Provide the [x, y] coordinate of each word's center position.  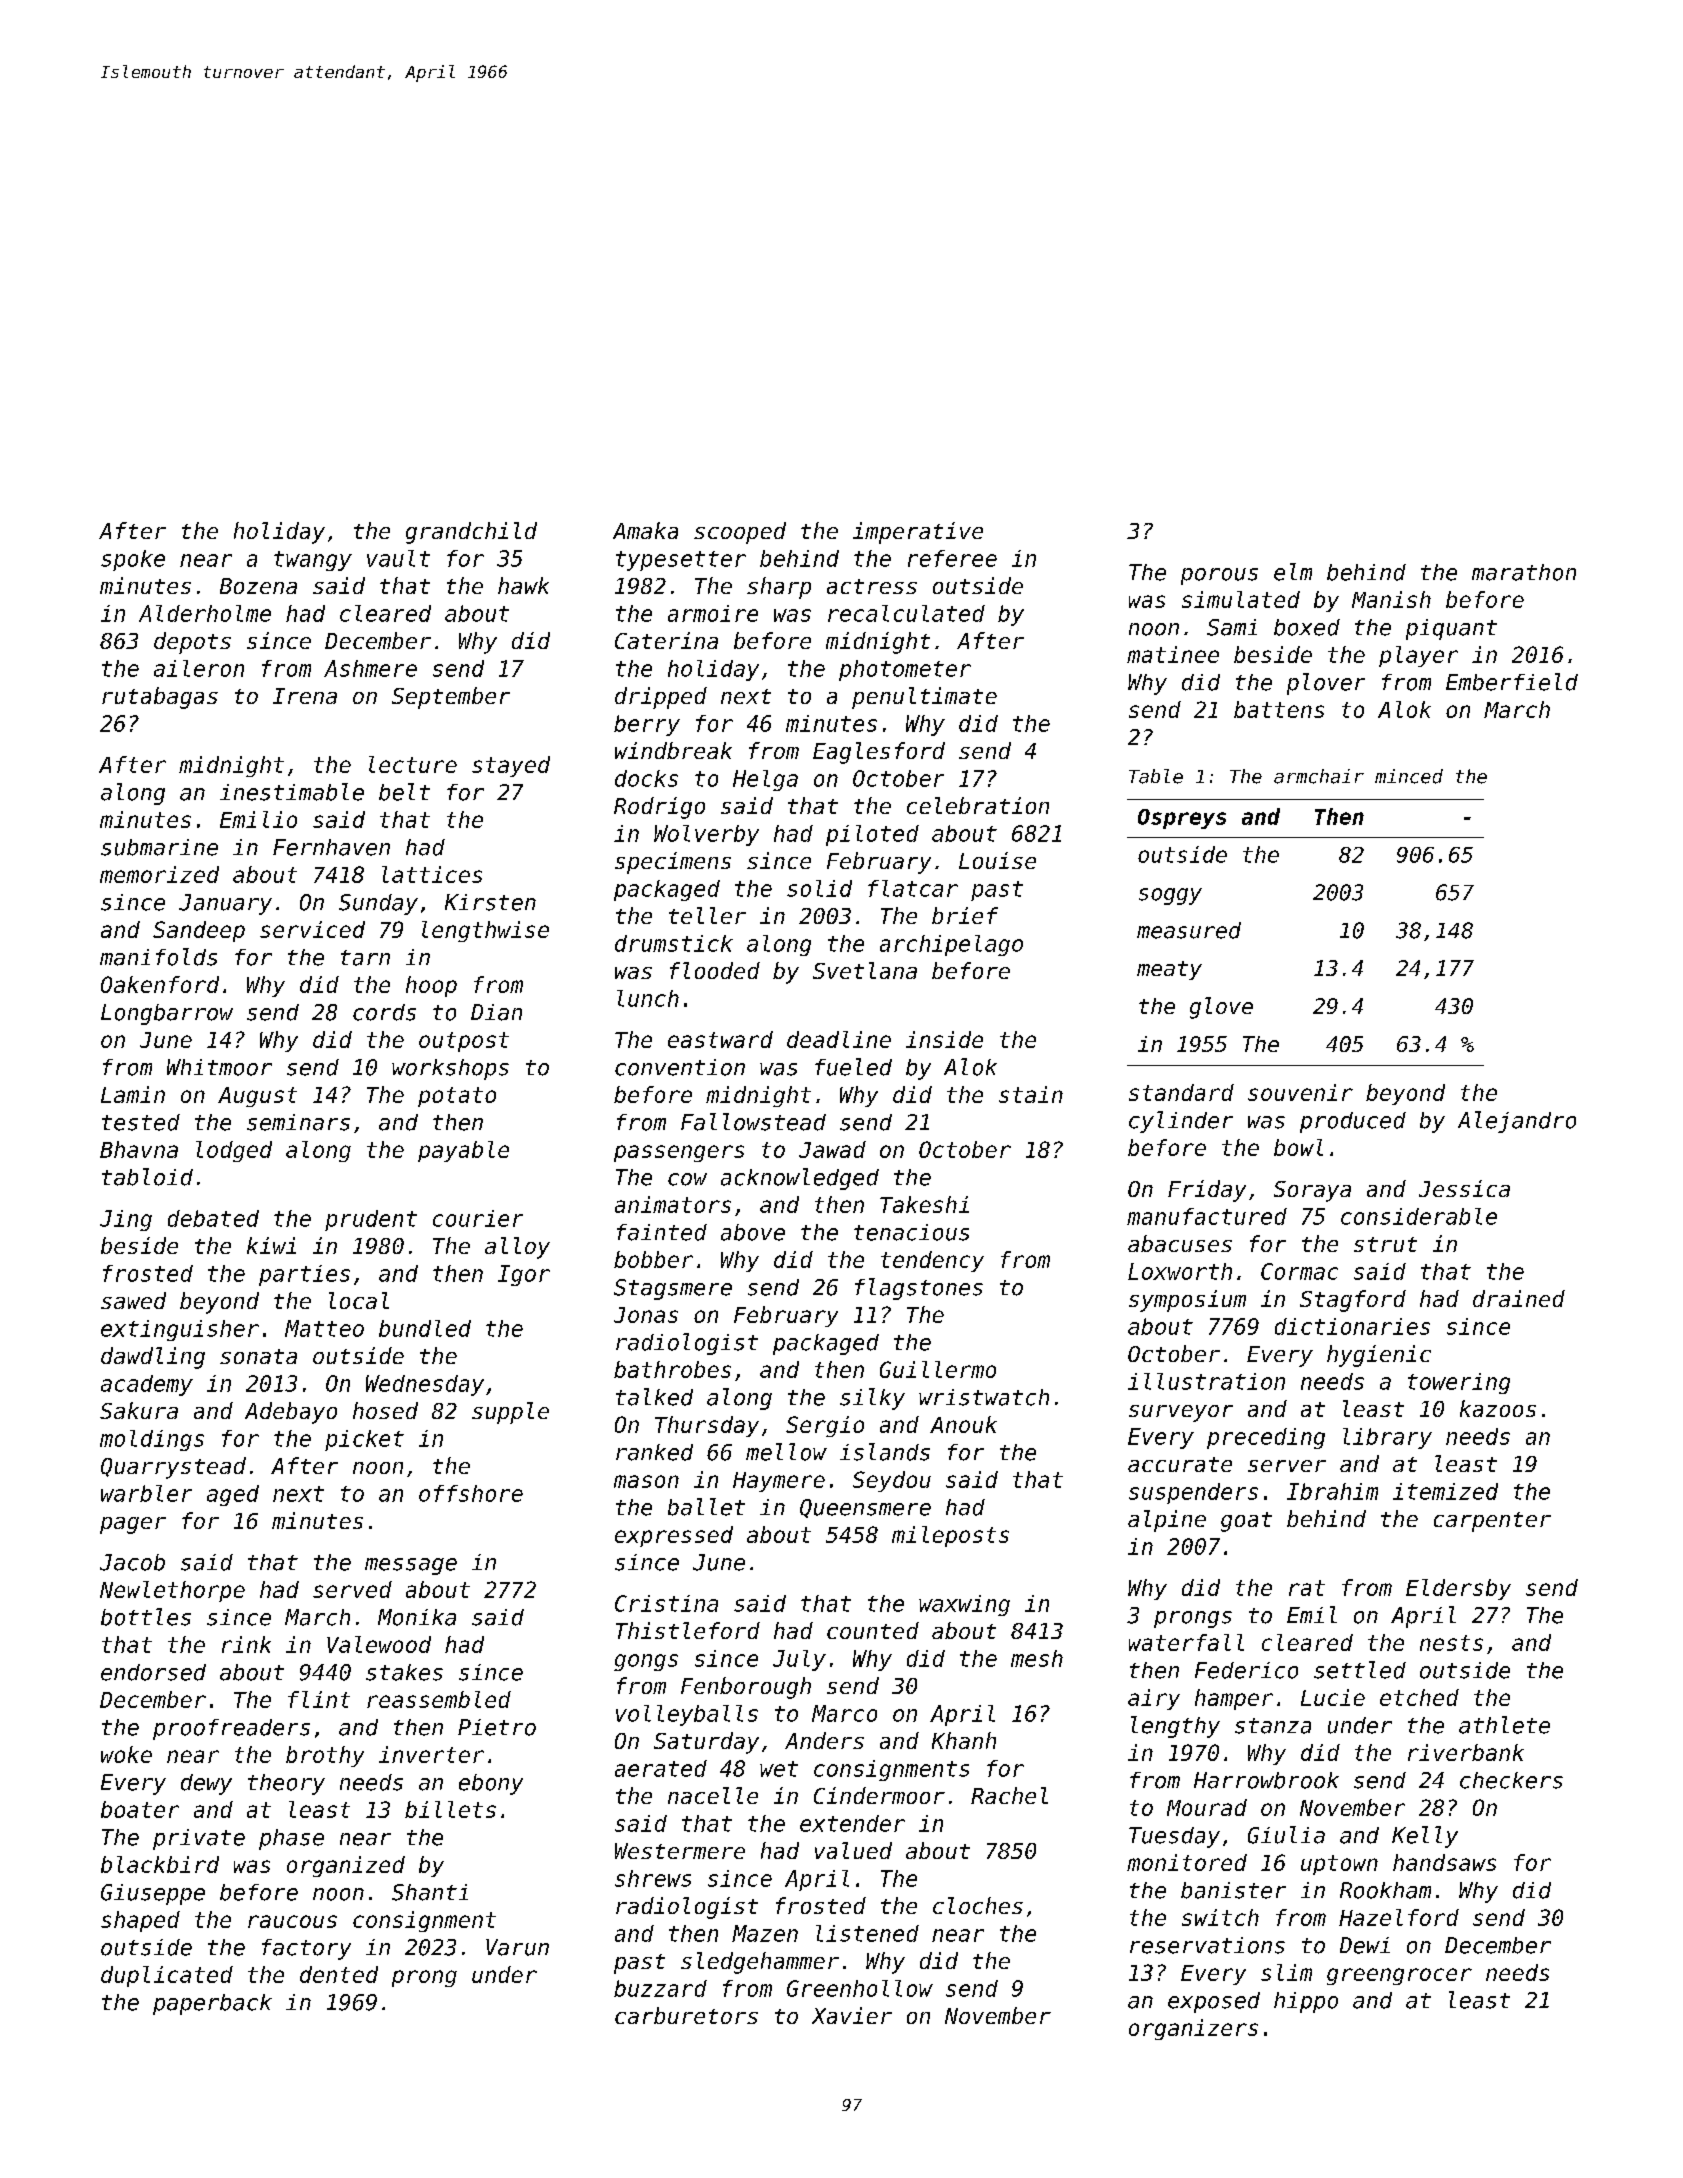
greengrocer [1399, 1976]
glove [1221, 1008]
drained [1519, 1298]
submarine [159, 847]
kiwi [271, 1245]
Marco [844, 1713]
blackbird [160, 1864]
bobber [653, 1259]
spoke [133, 560]
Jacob [132, 1562]
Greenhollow [860, 1988]
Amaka [645, 530]
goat [1246, 1522]
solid [819, 888]
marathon [1524, 572]
